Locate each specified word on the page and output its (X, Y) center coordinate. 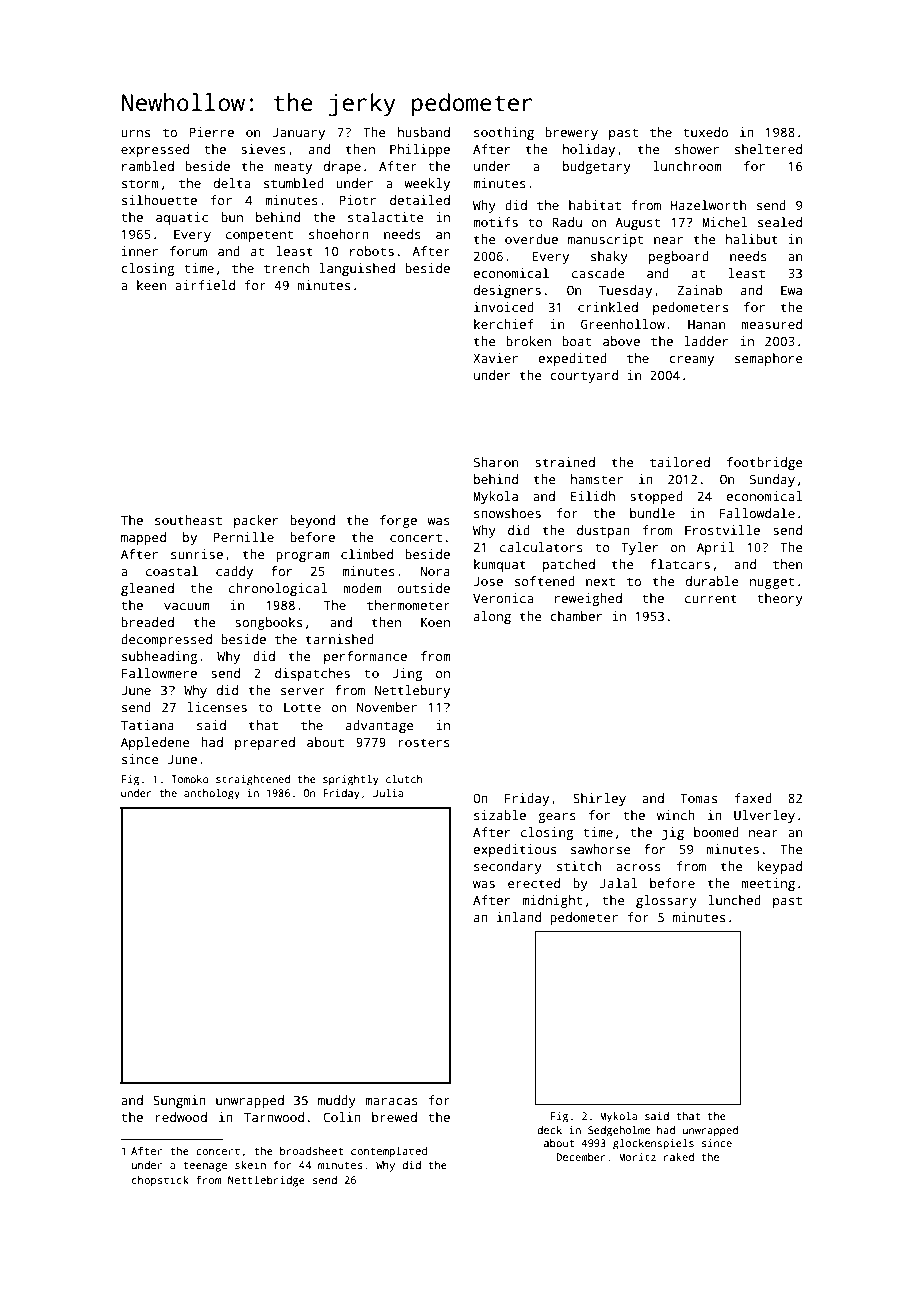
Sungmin (179, 1101)
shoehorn (339, 234)
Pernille (243, 537)
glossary (666, 901)
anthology (212, 794)
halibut (752, 239)
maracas (391, 1101)
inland (519, 917)
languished (357, 269)
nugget (772, 583)
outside (423, 588)
